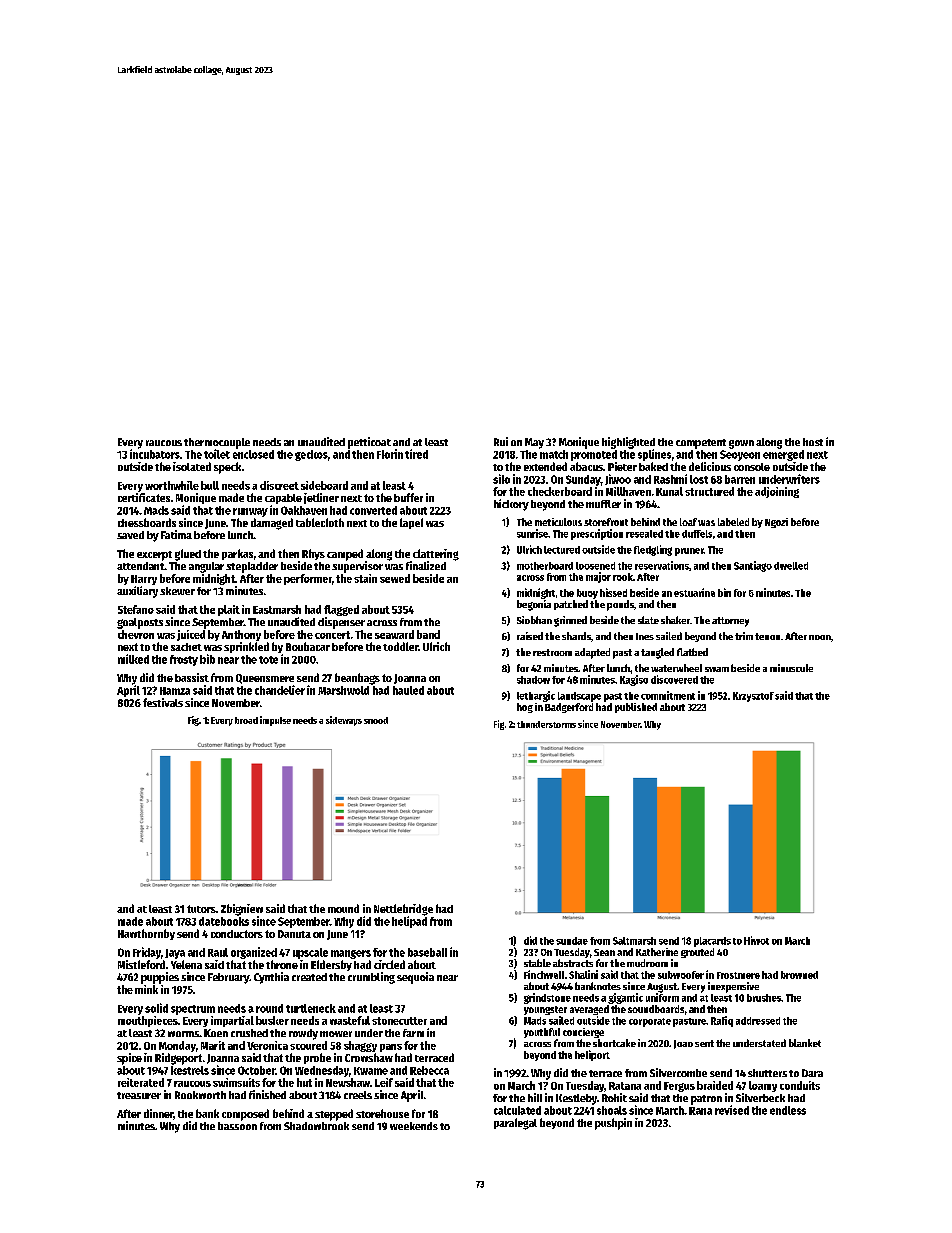 This page has height=1233, width=952. I want to click on chessboards, so click(147, 522).
